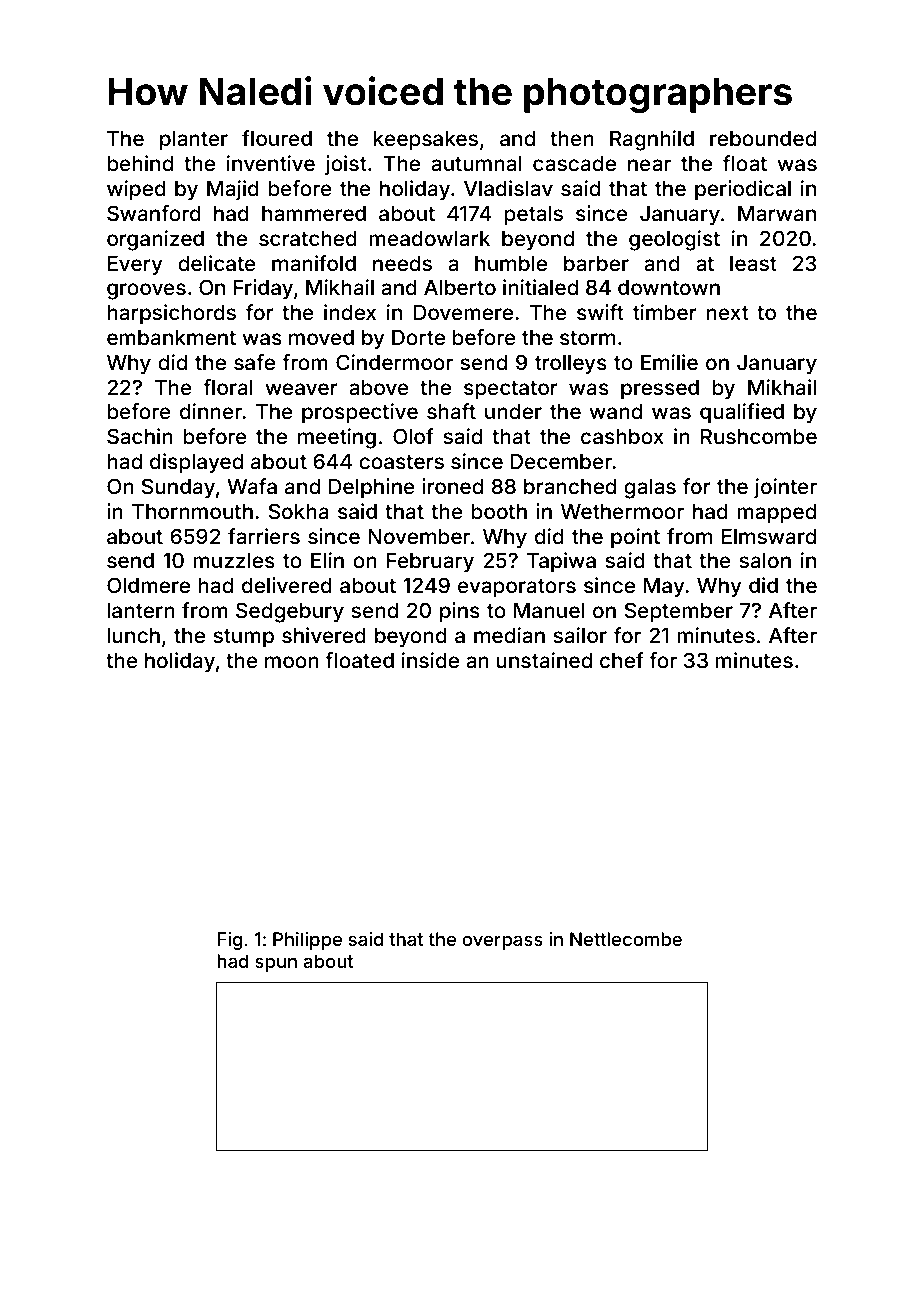  I want to click on Elmsward, so click(769, 536).
